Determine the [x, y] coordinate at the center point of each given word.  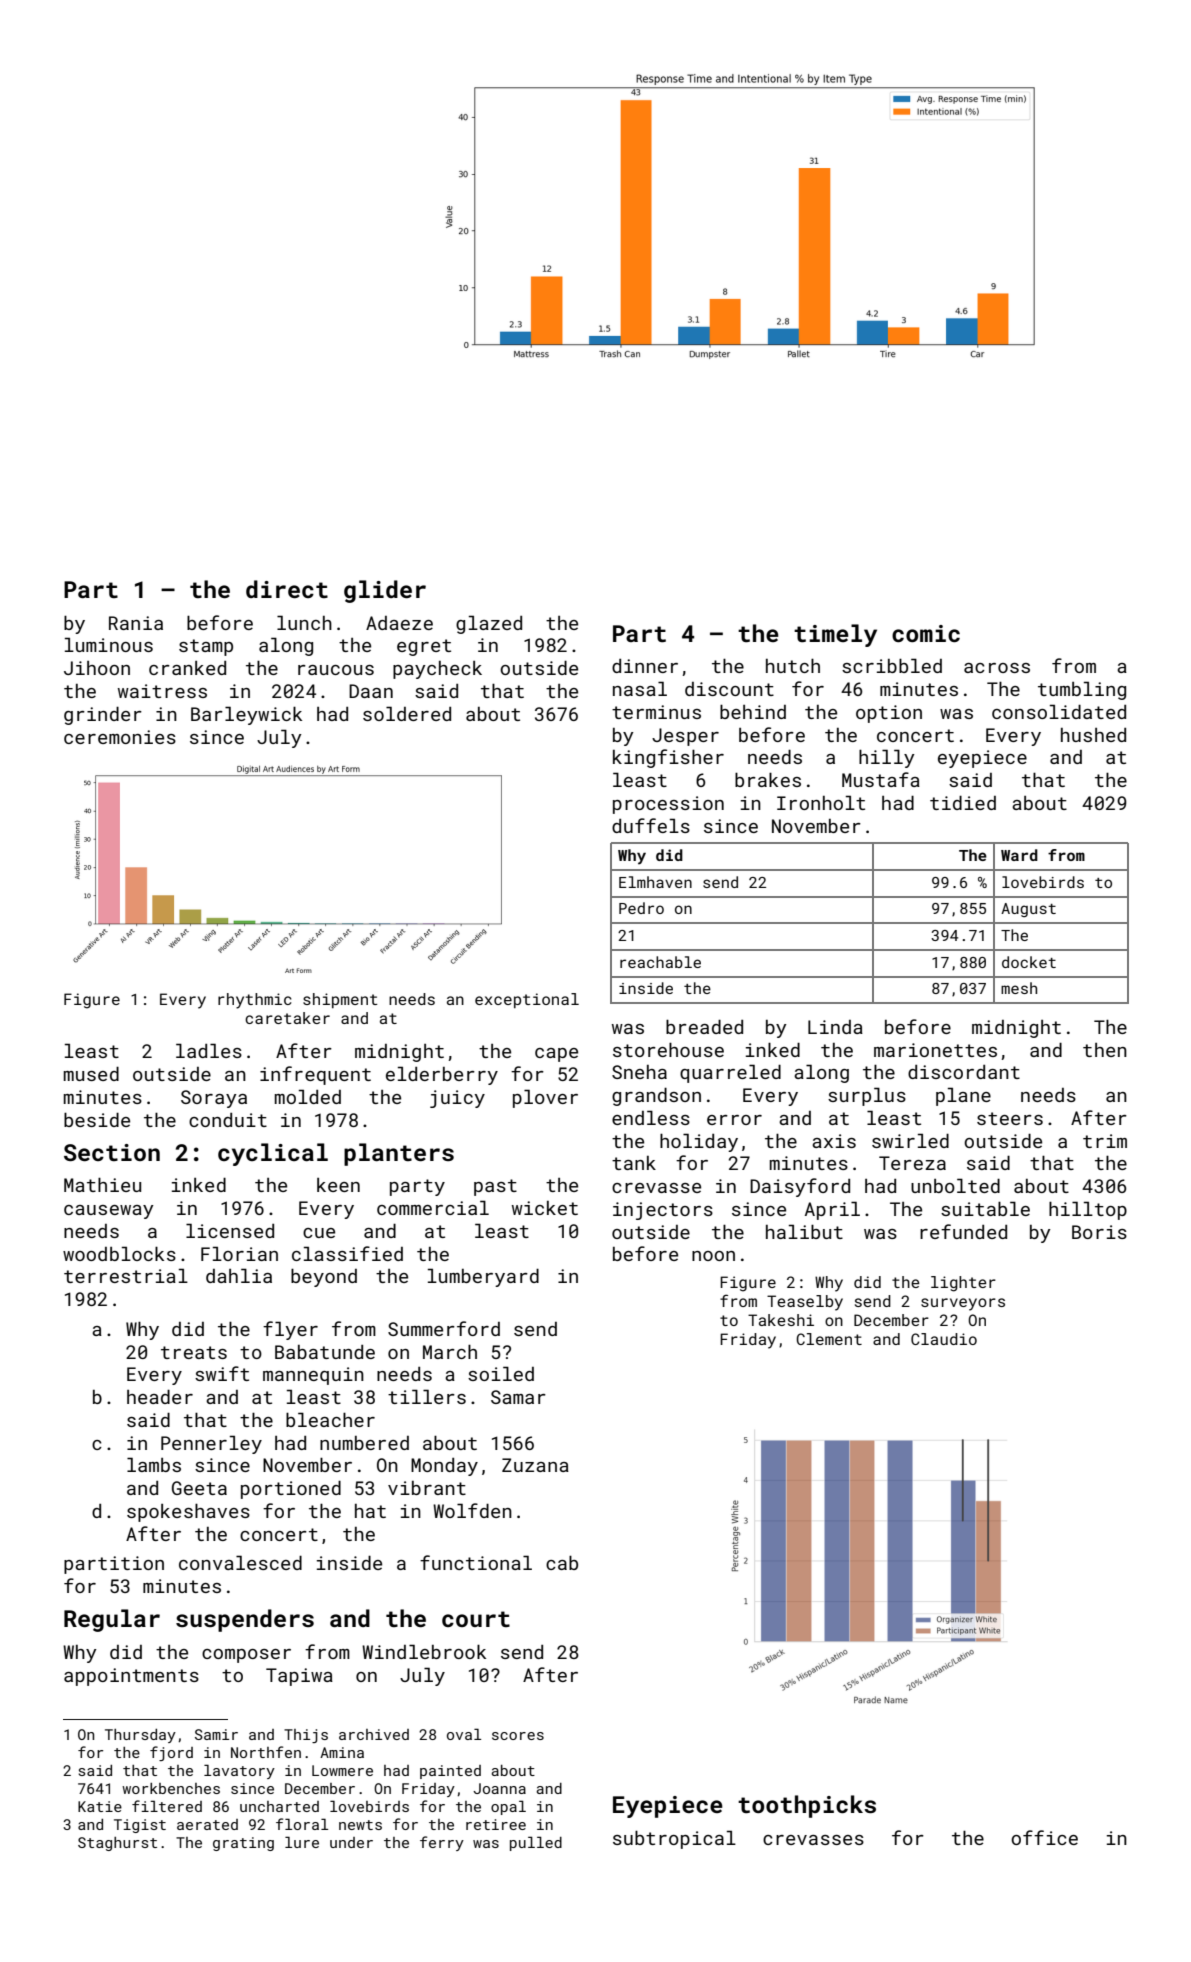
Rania [136, 623]
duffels [651, 825]
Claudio [944, 1339]
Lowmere [342, 1770]
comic [926, 633]
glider [385, 591]
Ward [1019, 855]
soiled [501, 1373]
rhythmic [255, 1001]
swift [222, 1373]
